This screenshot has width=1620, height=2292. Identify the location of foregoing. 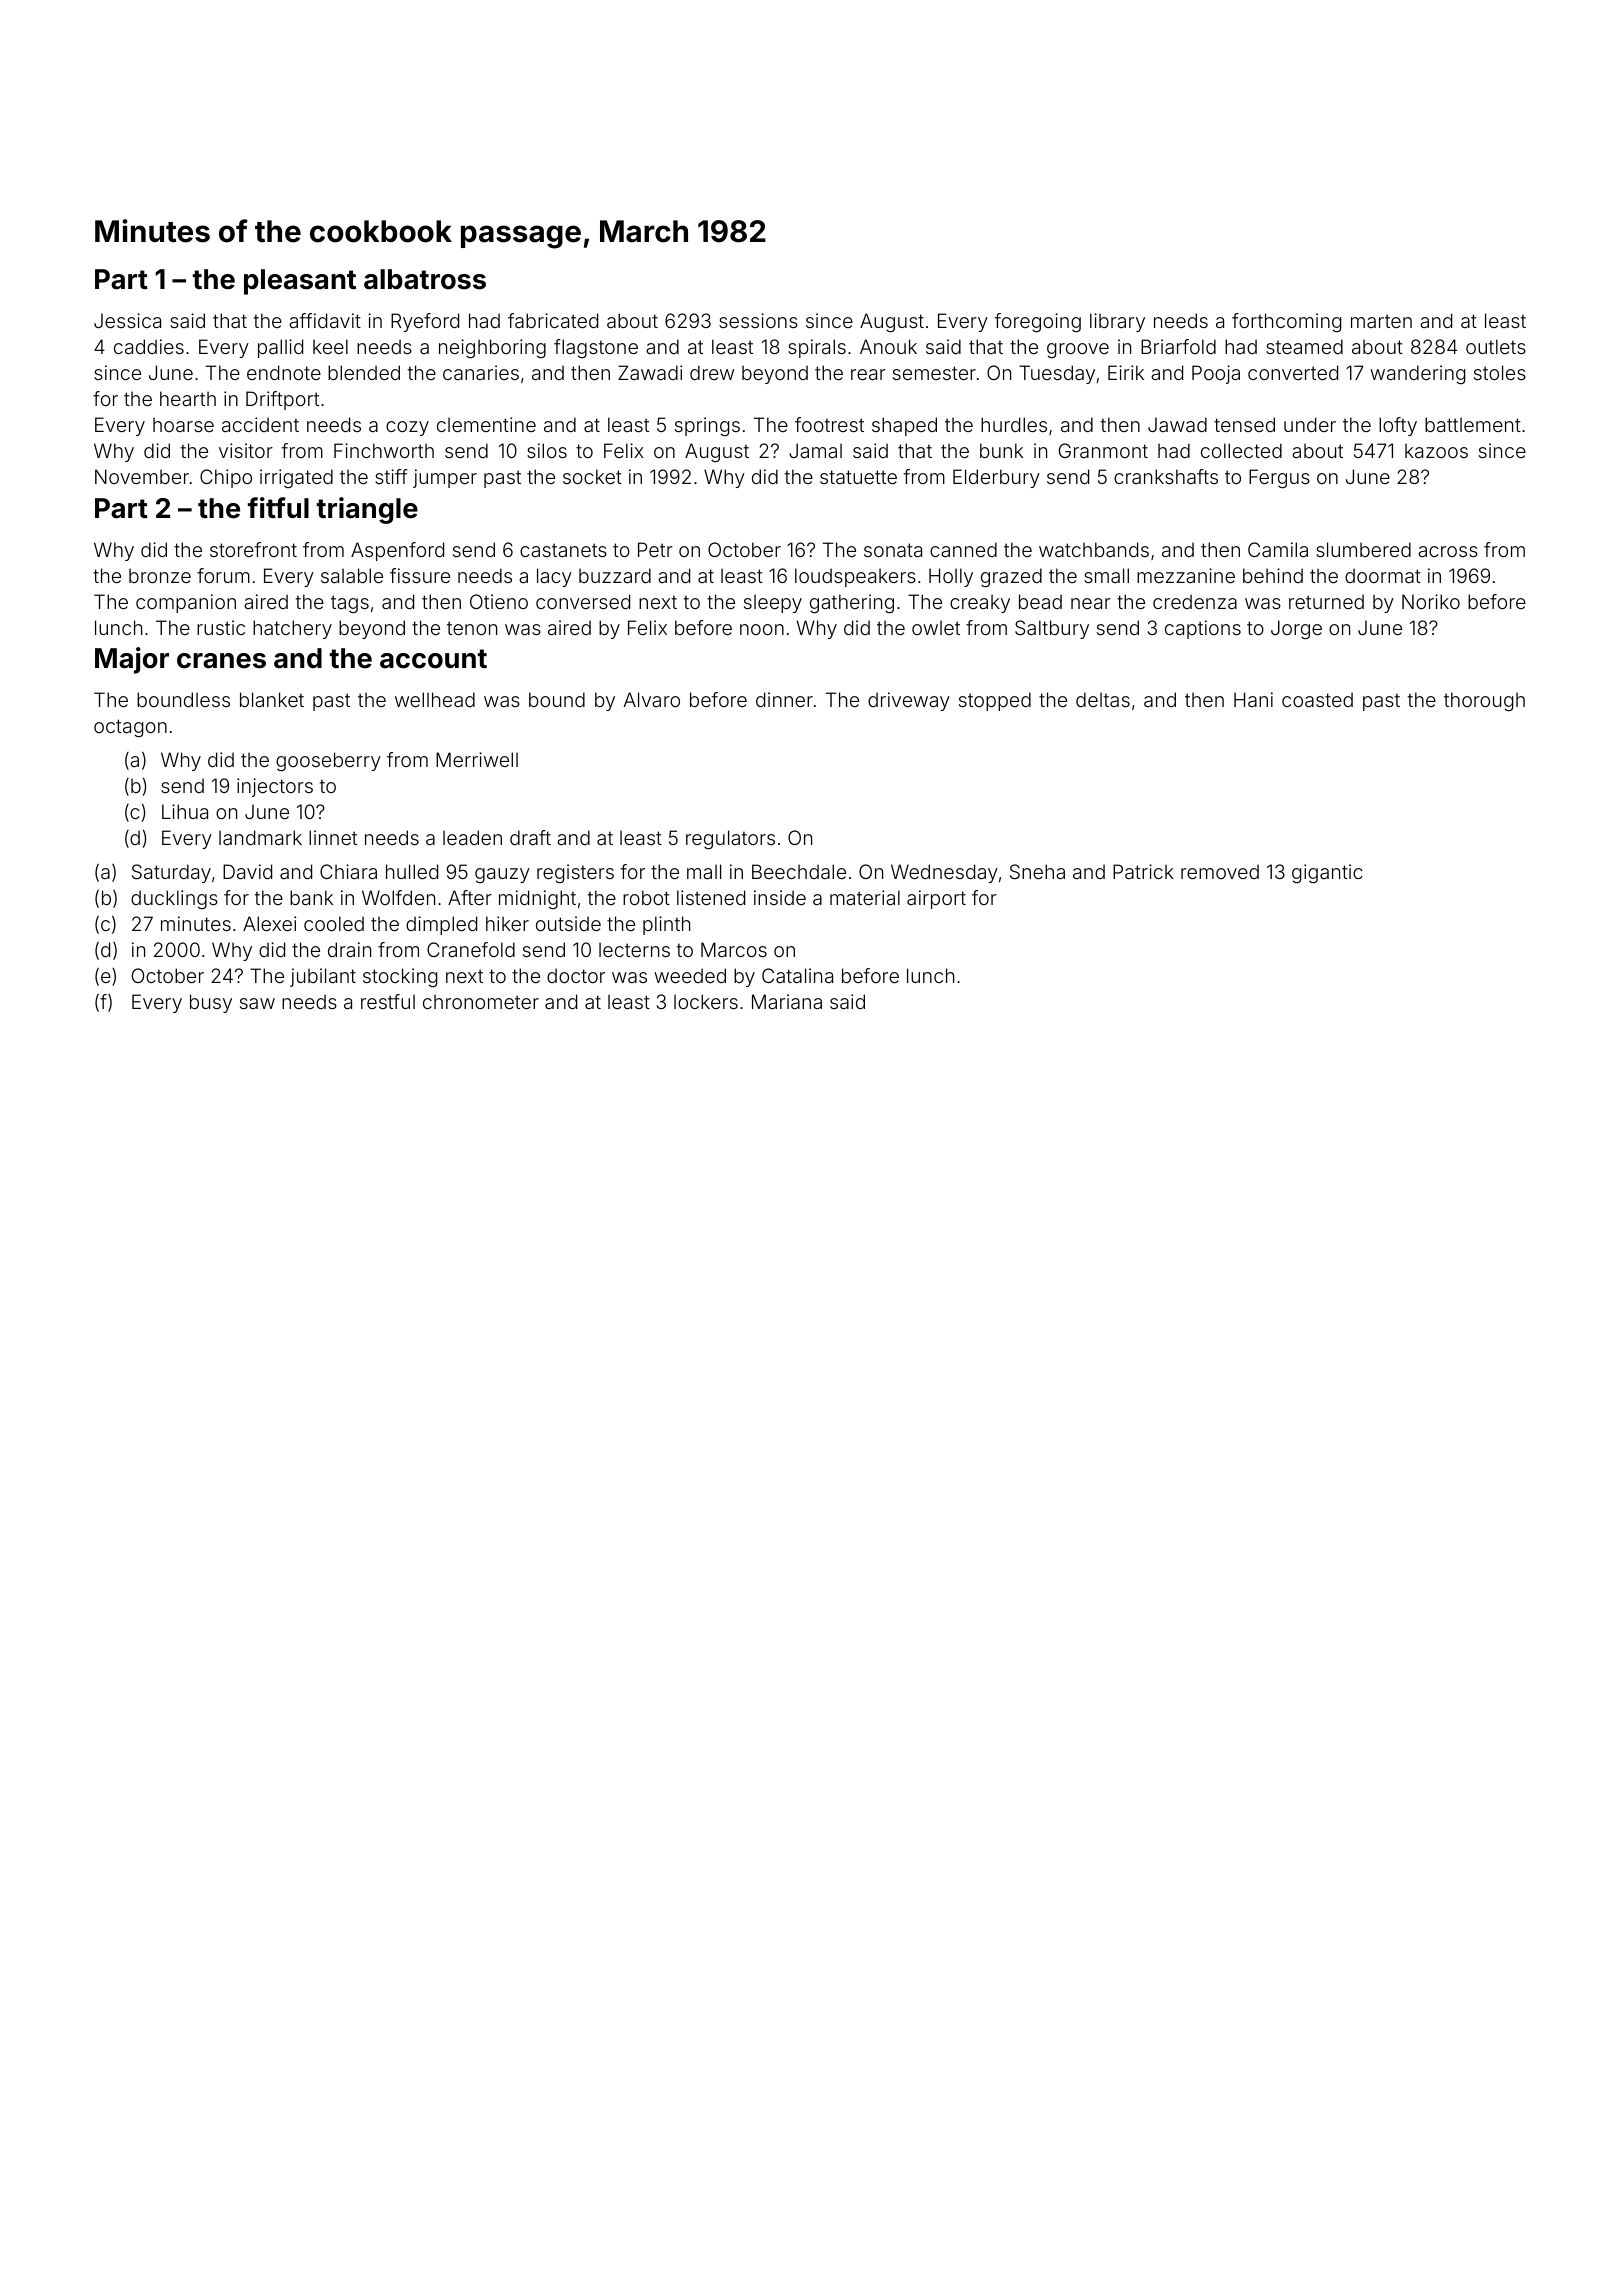
(1037, 322).
